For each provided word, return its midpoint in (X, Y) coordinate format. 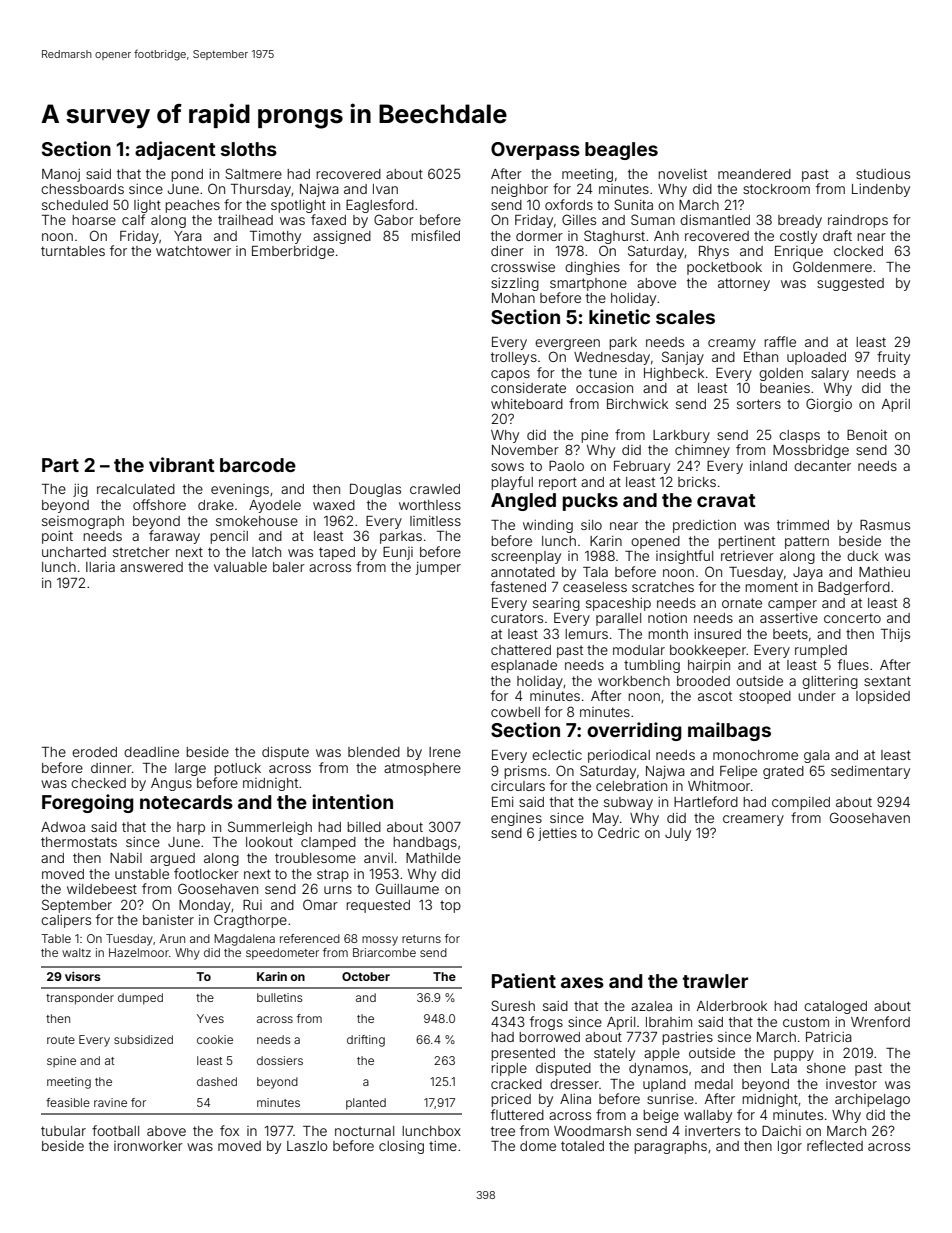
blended (374, 752)
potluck (237, 769)
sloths (249, 149)
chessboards (82, 189)
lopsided (883, 697)
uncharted (74, 552)
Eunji (398, 553)
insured (717, 634)
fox (229, 1130)
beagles (621, 151)
